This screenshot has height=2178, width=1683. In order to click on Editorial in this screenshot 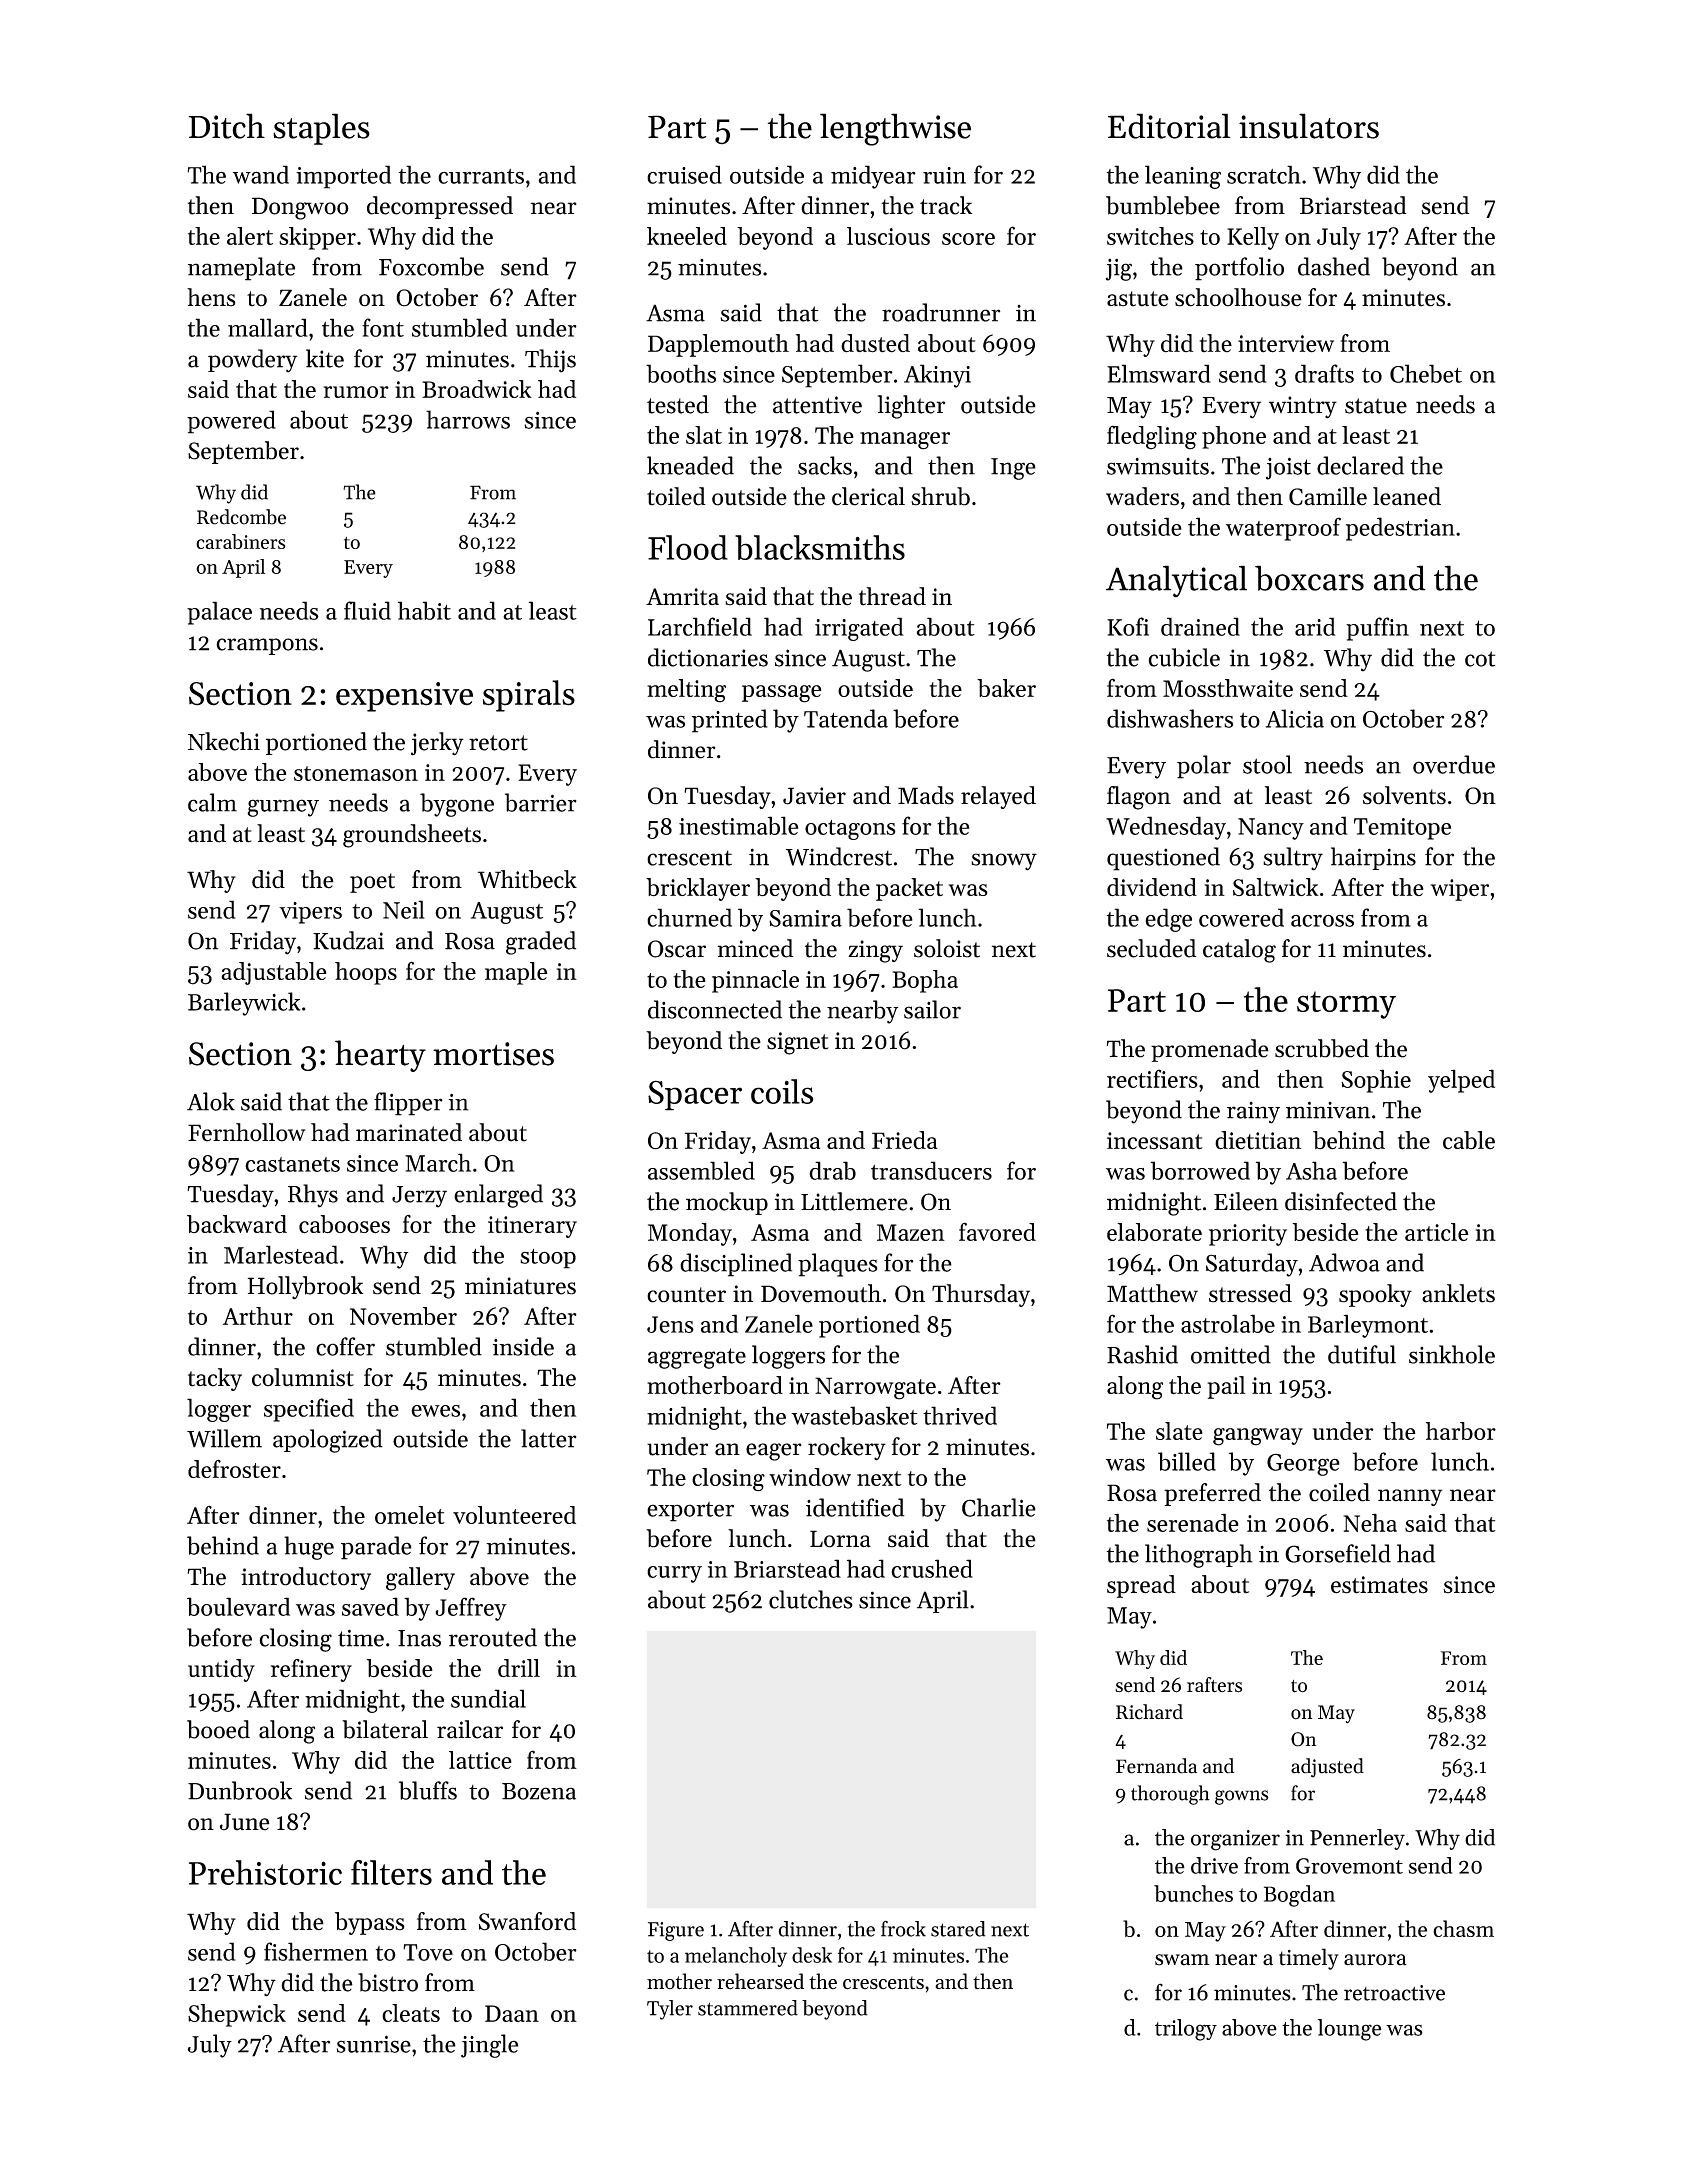, I will do `click(1169, 126)`.
